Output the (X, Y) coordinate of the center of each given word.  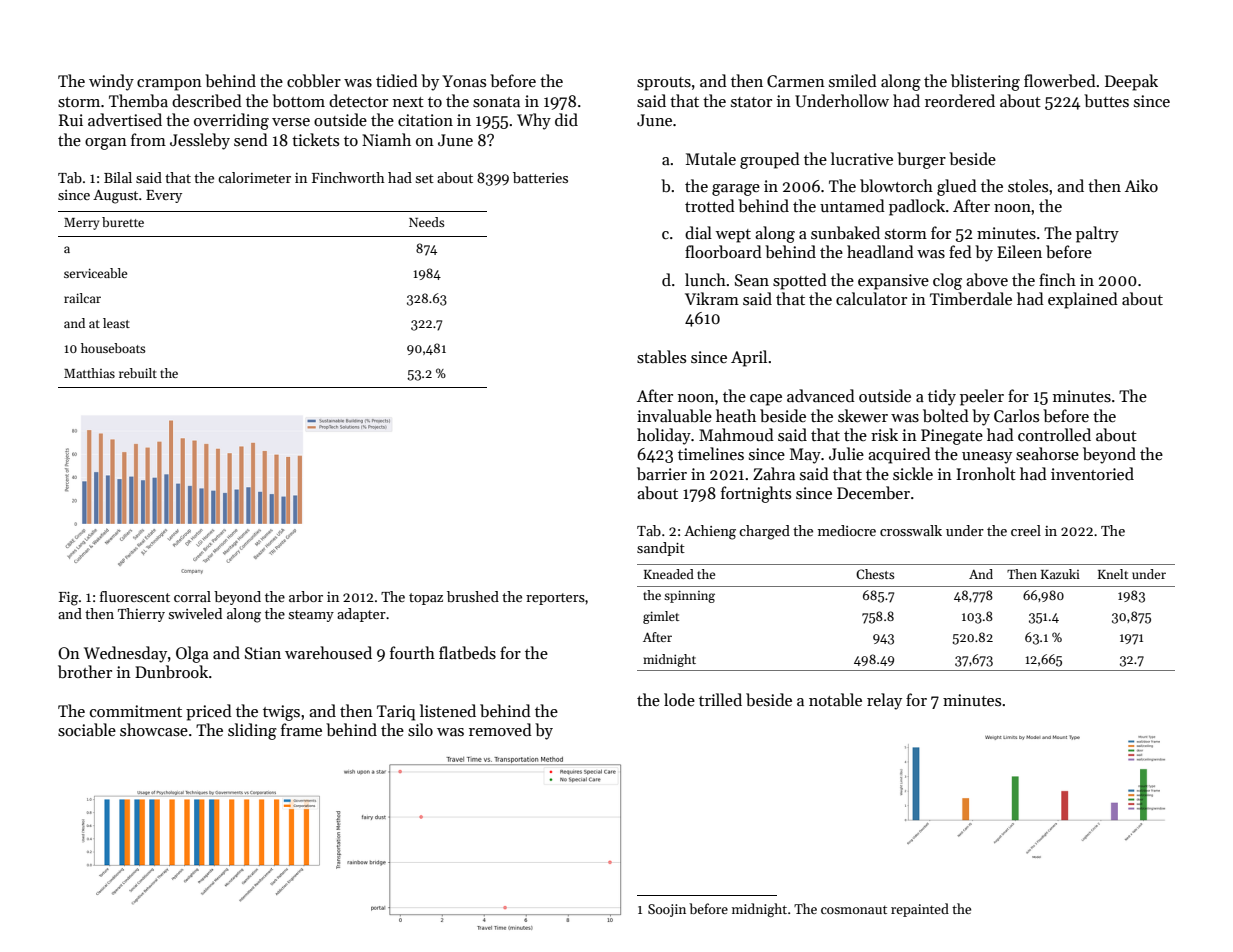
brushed (473, 596)
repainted (920, 910)
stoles (1028, 185)
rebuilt (138, 373)
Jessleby (200, 141)
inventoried (1092, 473)
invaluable (674, 415)
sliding (252, 731)
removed (500, 729)
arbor (306, 596)
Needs (427, 222)
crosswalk (911, 530)
